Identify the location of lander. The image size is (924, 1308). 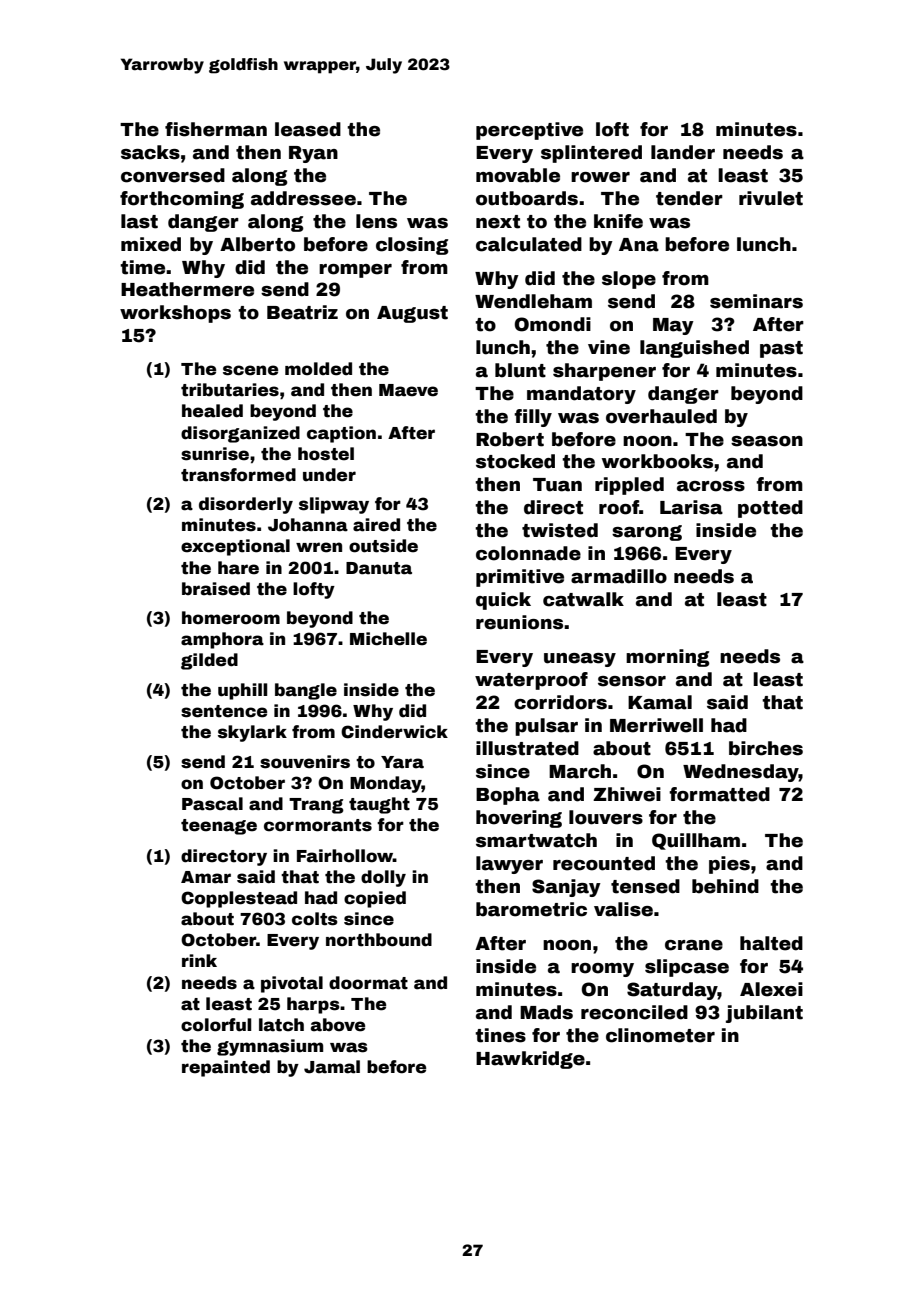
(683, 152).
